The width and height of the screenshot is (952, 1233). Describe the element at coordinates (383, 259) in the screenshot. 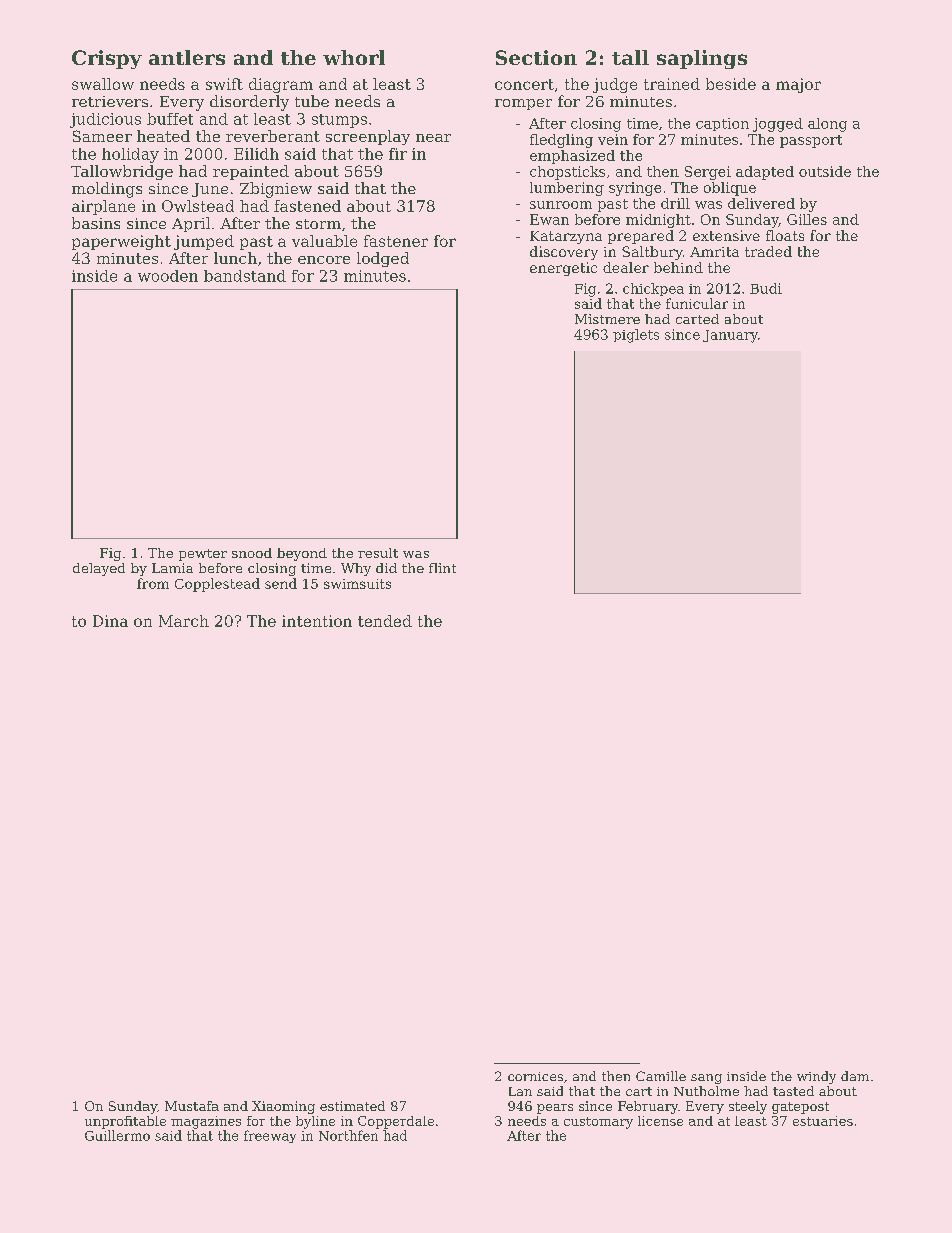

I see `lodged` at that location.
